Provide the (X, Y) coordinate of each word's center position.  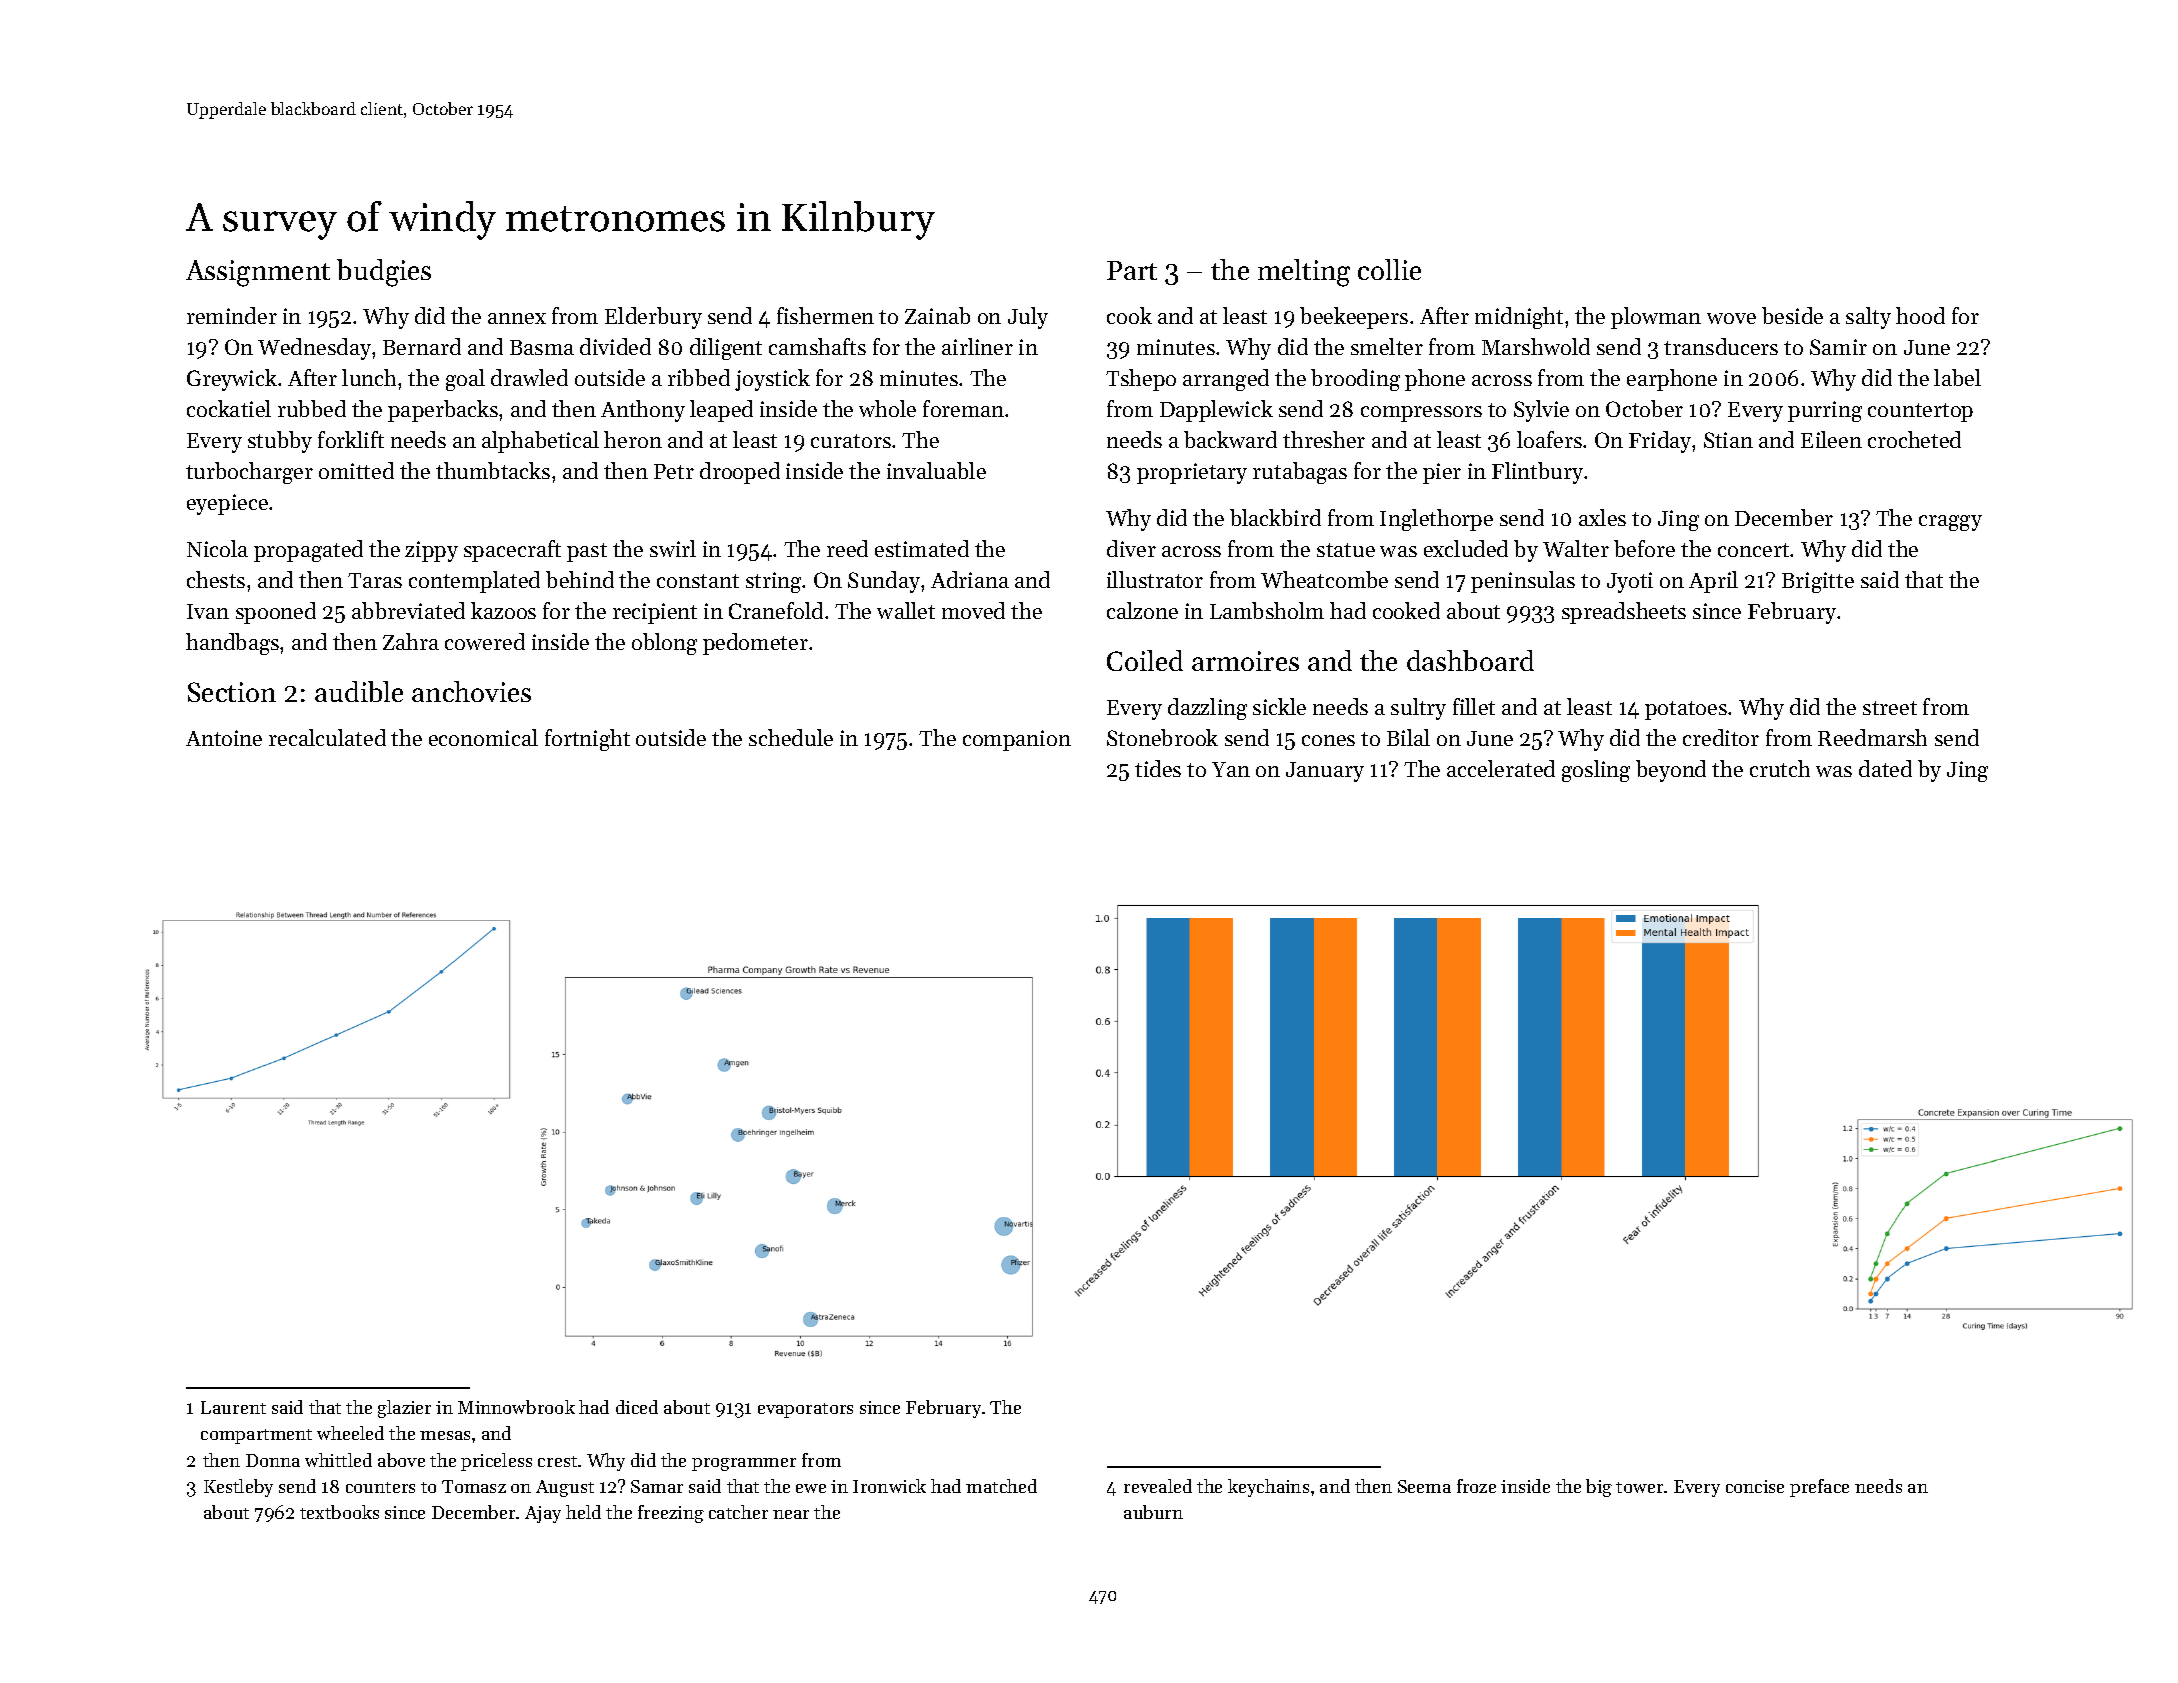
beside (1792, 315)
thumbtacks (493, 470)
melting (1304, 273)
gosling (1596, 771)
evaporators (805, 1410)
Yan (1231, 769)
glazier (404, 1409)
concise (1755, 1486)
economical (483, 737)
